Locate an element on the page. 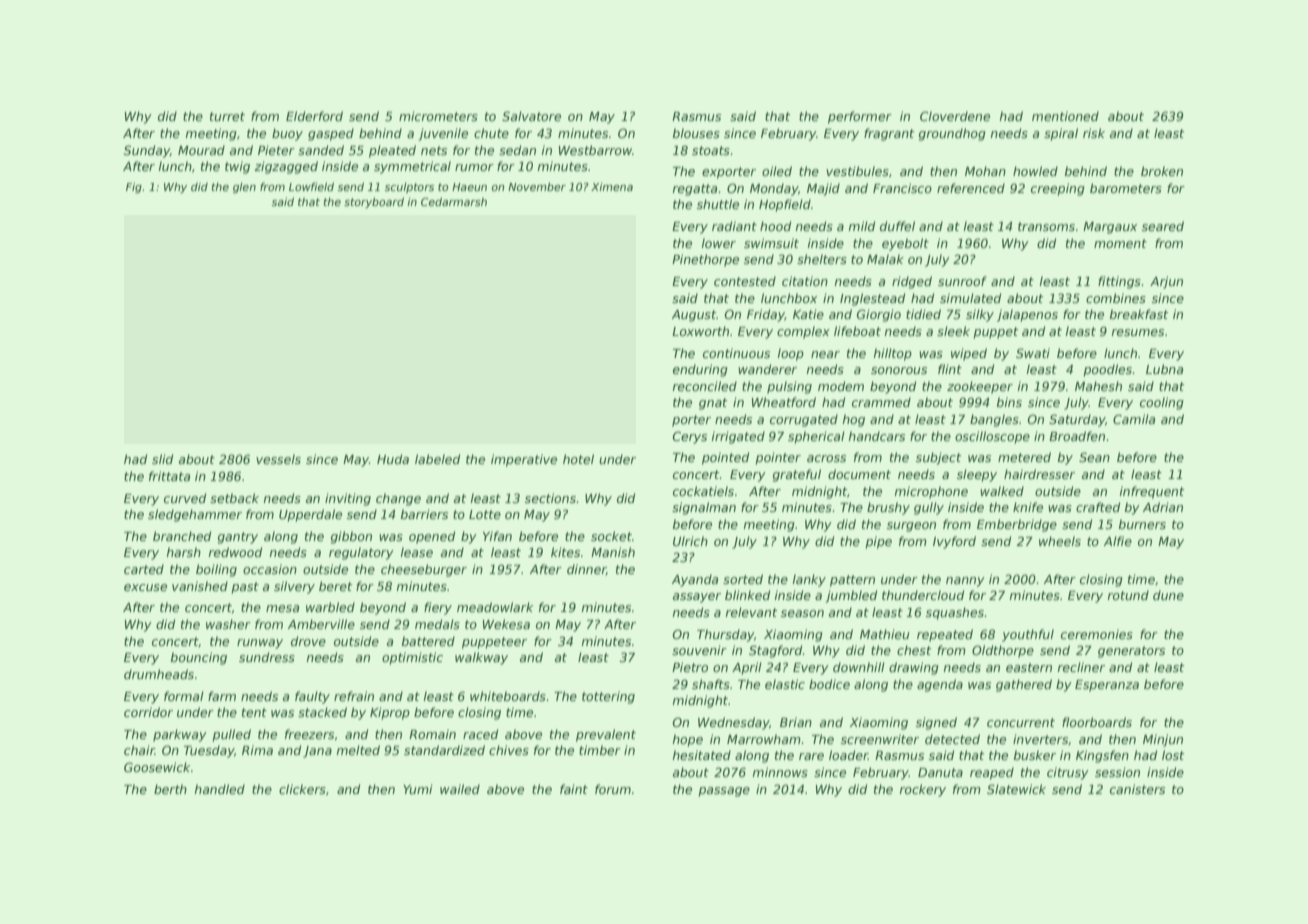  Salvatore is located at coordinates (531, 116).
